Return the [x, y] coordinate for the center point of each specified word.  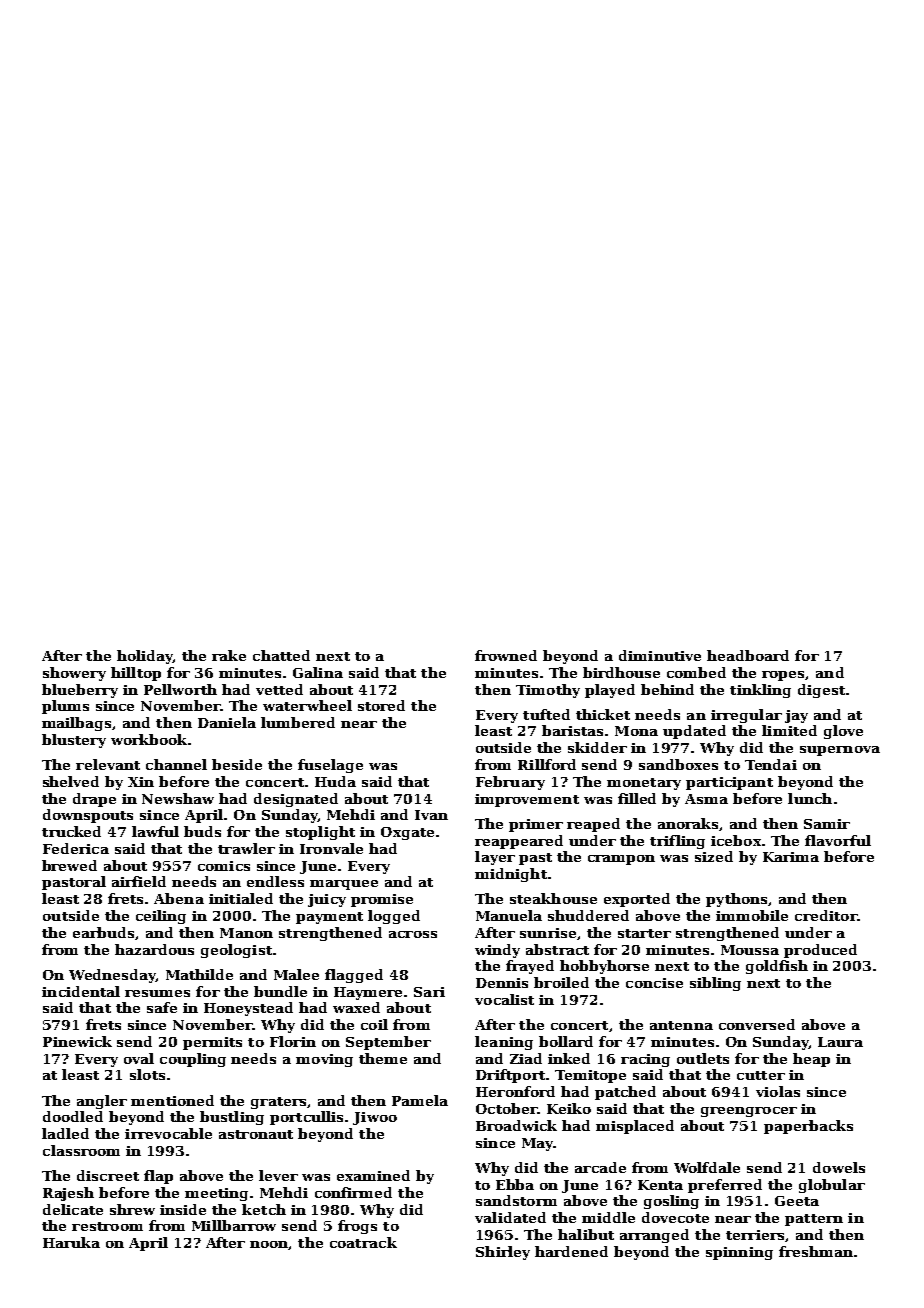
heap [811, 1060]
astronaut [256, 1134]
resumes [157, 993]
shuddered [588, 915]
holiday [145, 657]
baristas [572, 730]
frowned [506, 655]
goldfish [777, 967]
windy [497, 951]
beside [237, 764]
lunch [810, 798]
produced [820, 951]
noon [269, 1245]
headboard [748, 655]
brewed [69, 865]
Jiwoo [375, 1118]
